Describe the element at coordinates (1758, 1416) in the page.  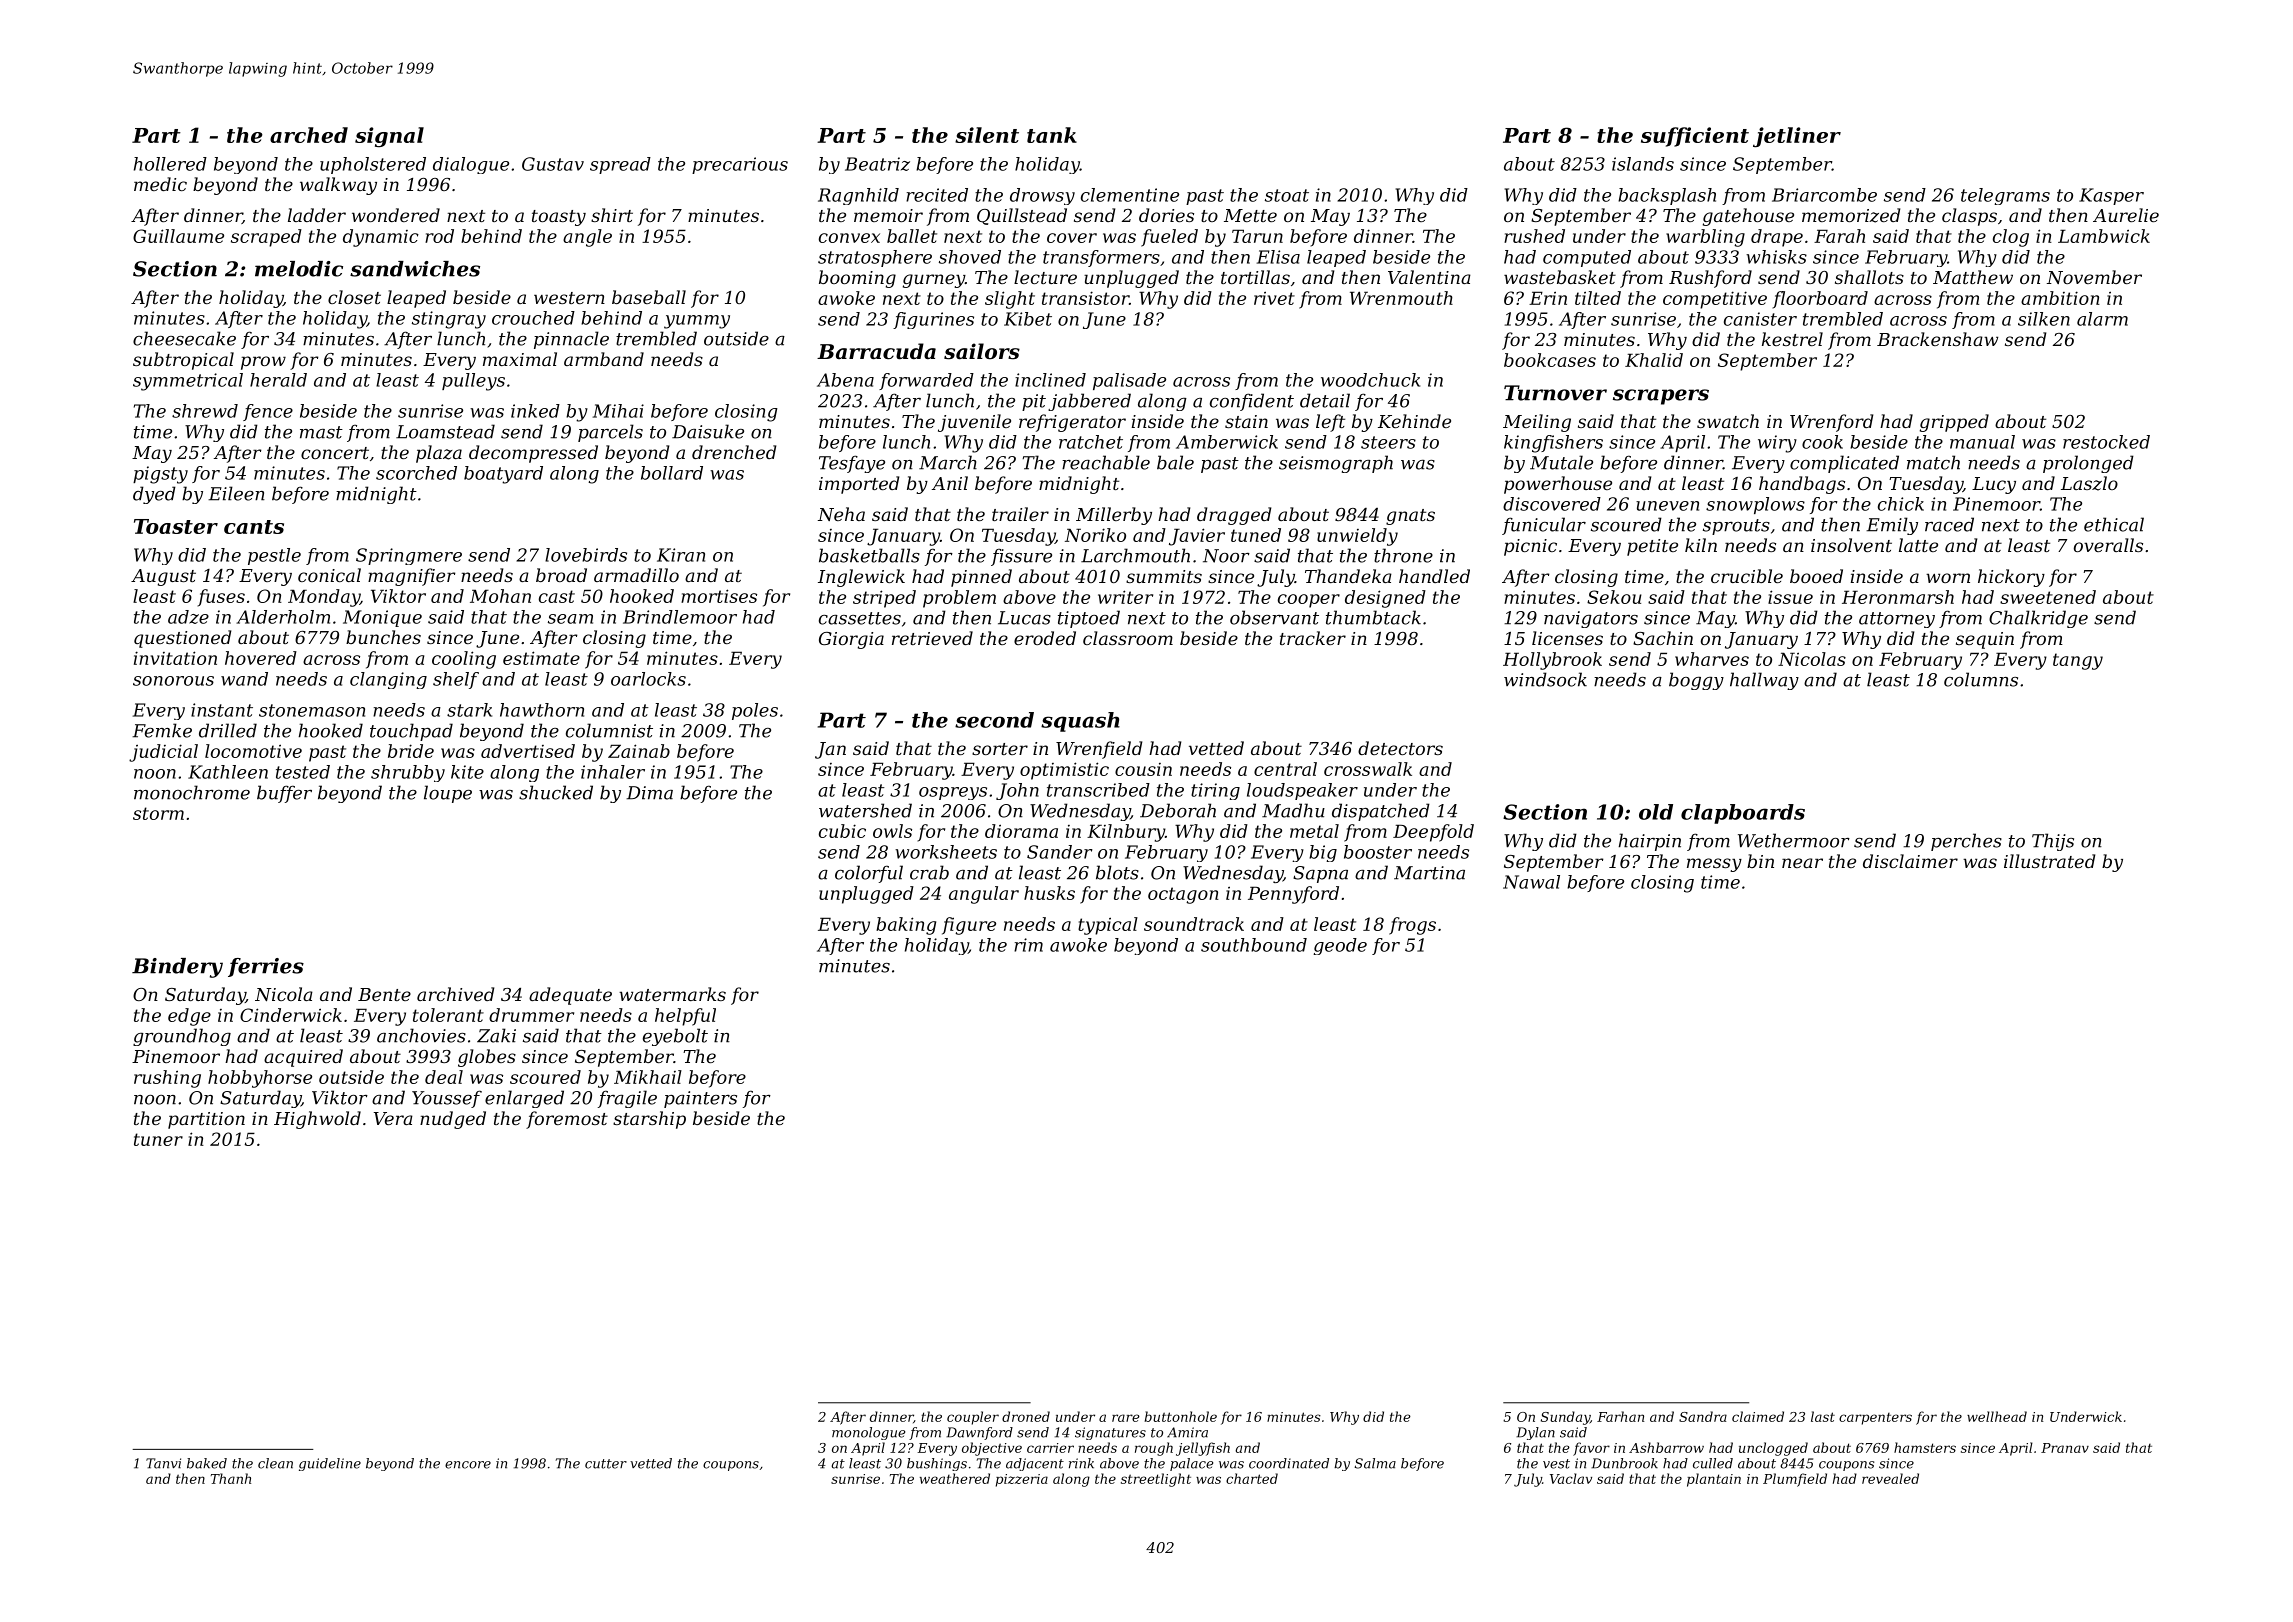
I see `claimed` at that location.
